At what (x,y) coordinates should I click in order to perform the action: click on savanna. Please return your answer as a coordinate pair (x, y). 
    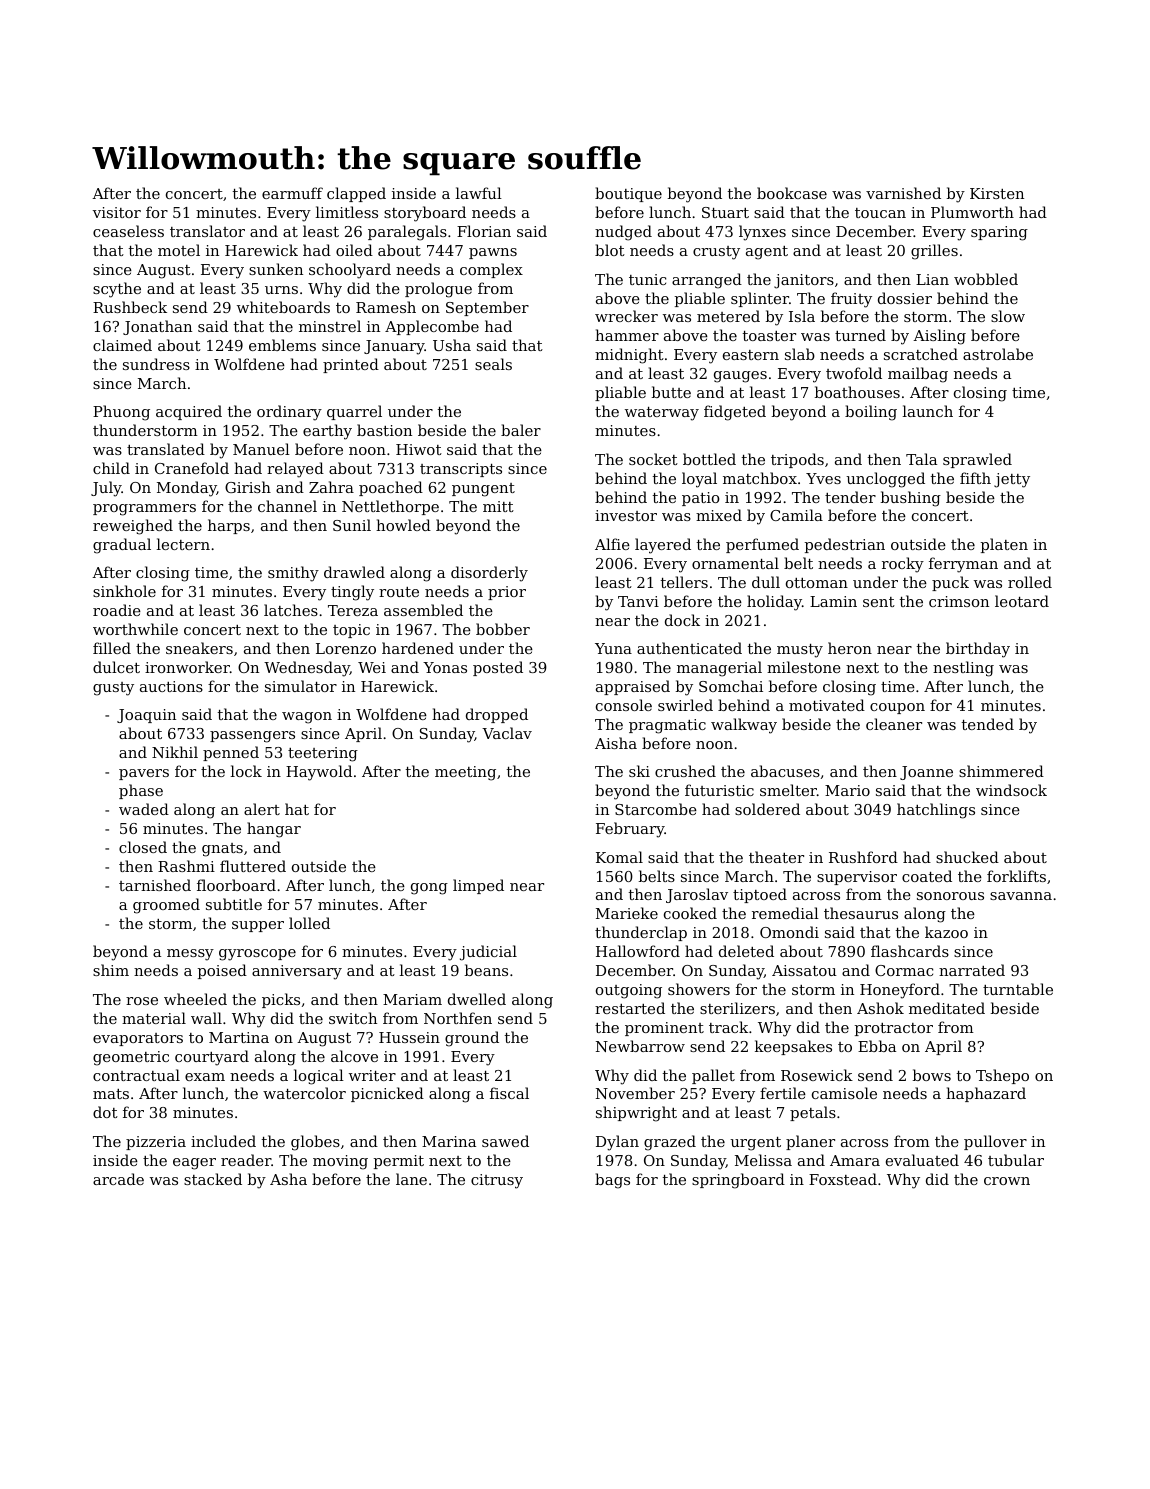
    Looking at the image, I should click on (1021, 896).
